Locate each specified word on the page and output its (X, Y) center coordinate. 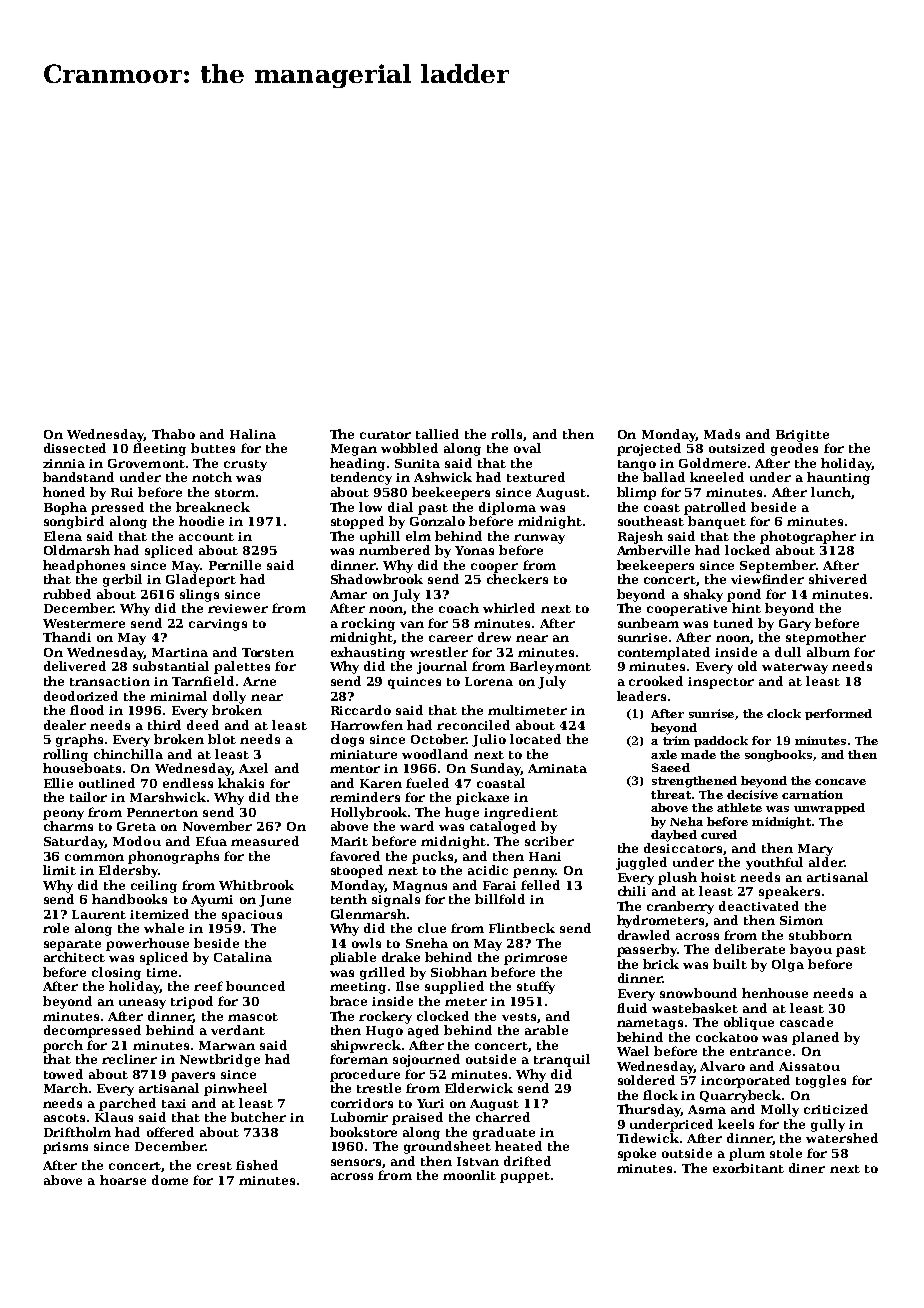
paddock (721, 741)
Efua (211, 841)
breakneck (213, 507)
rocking (368, 624)
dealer (65, 725)
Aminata (557, 768)
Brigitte (802, 436)
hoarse (123, 1180)
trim (676, 740)
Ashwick (443, 477)
